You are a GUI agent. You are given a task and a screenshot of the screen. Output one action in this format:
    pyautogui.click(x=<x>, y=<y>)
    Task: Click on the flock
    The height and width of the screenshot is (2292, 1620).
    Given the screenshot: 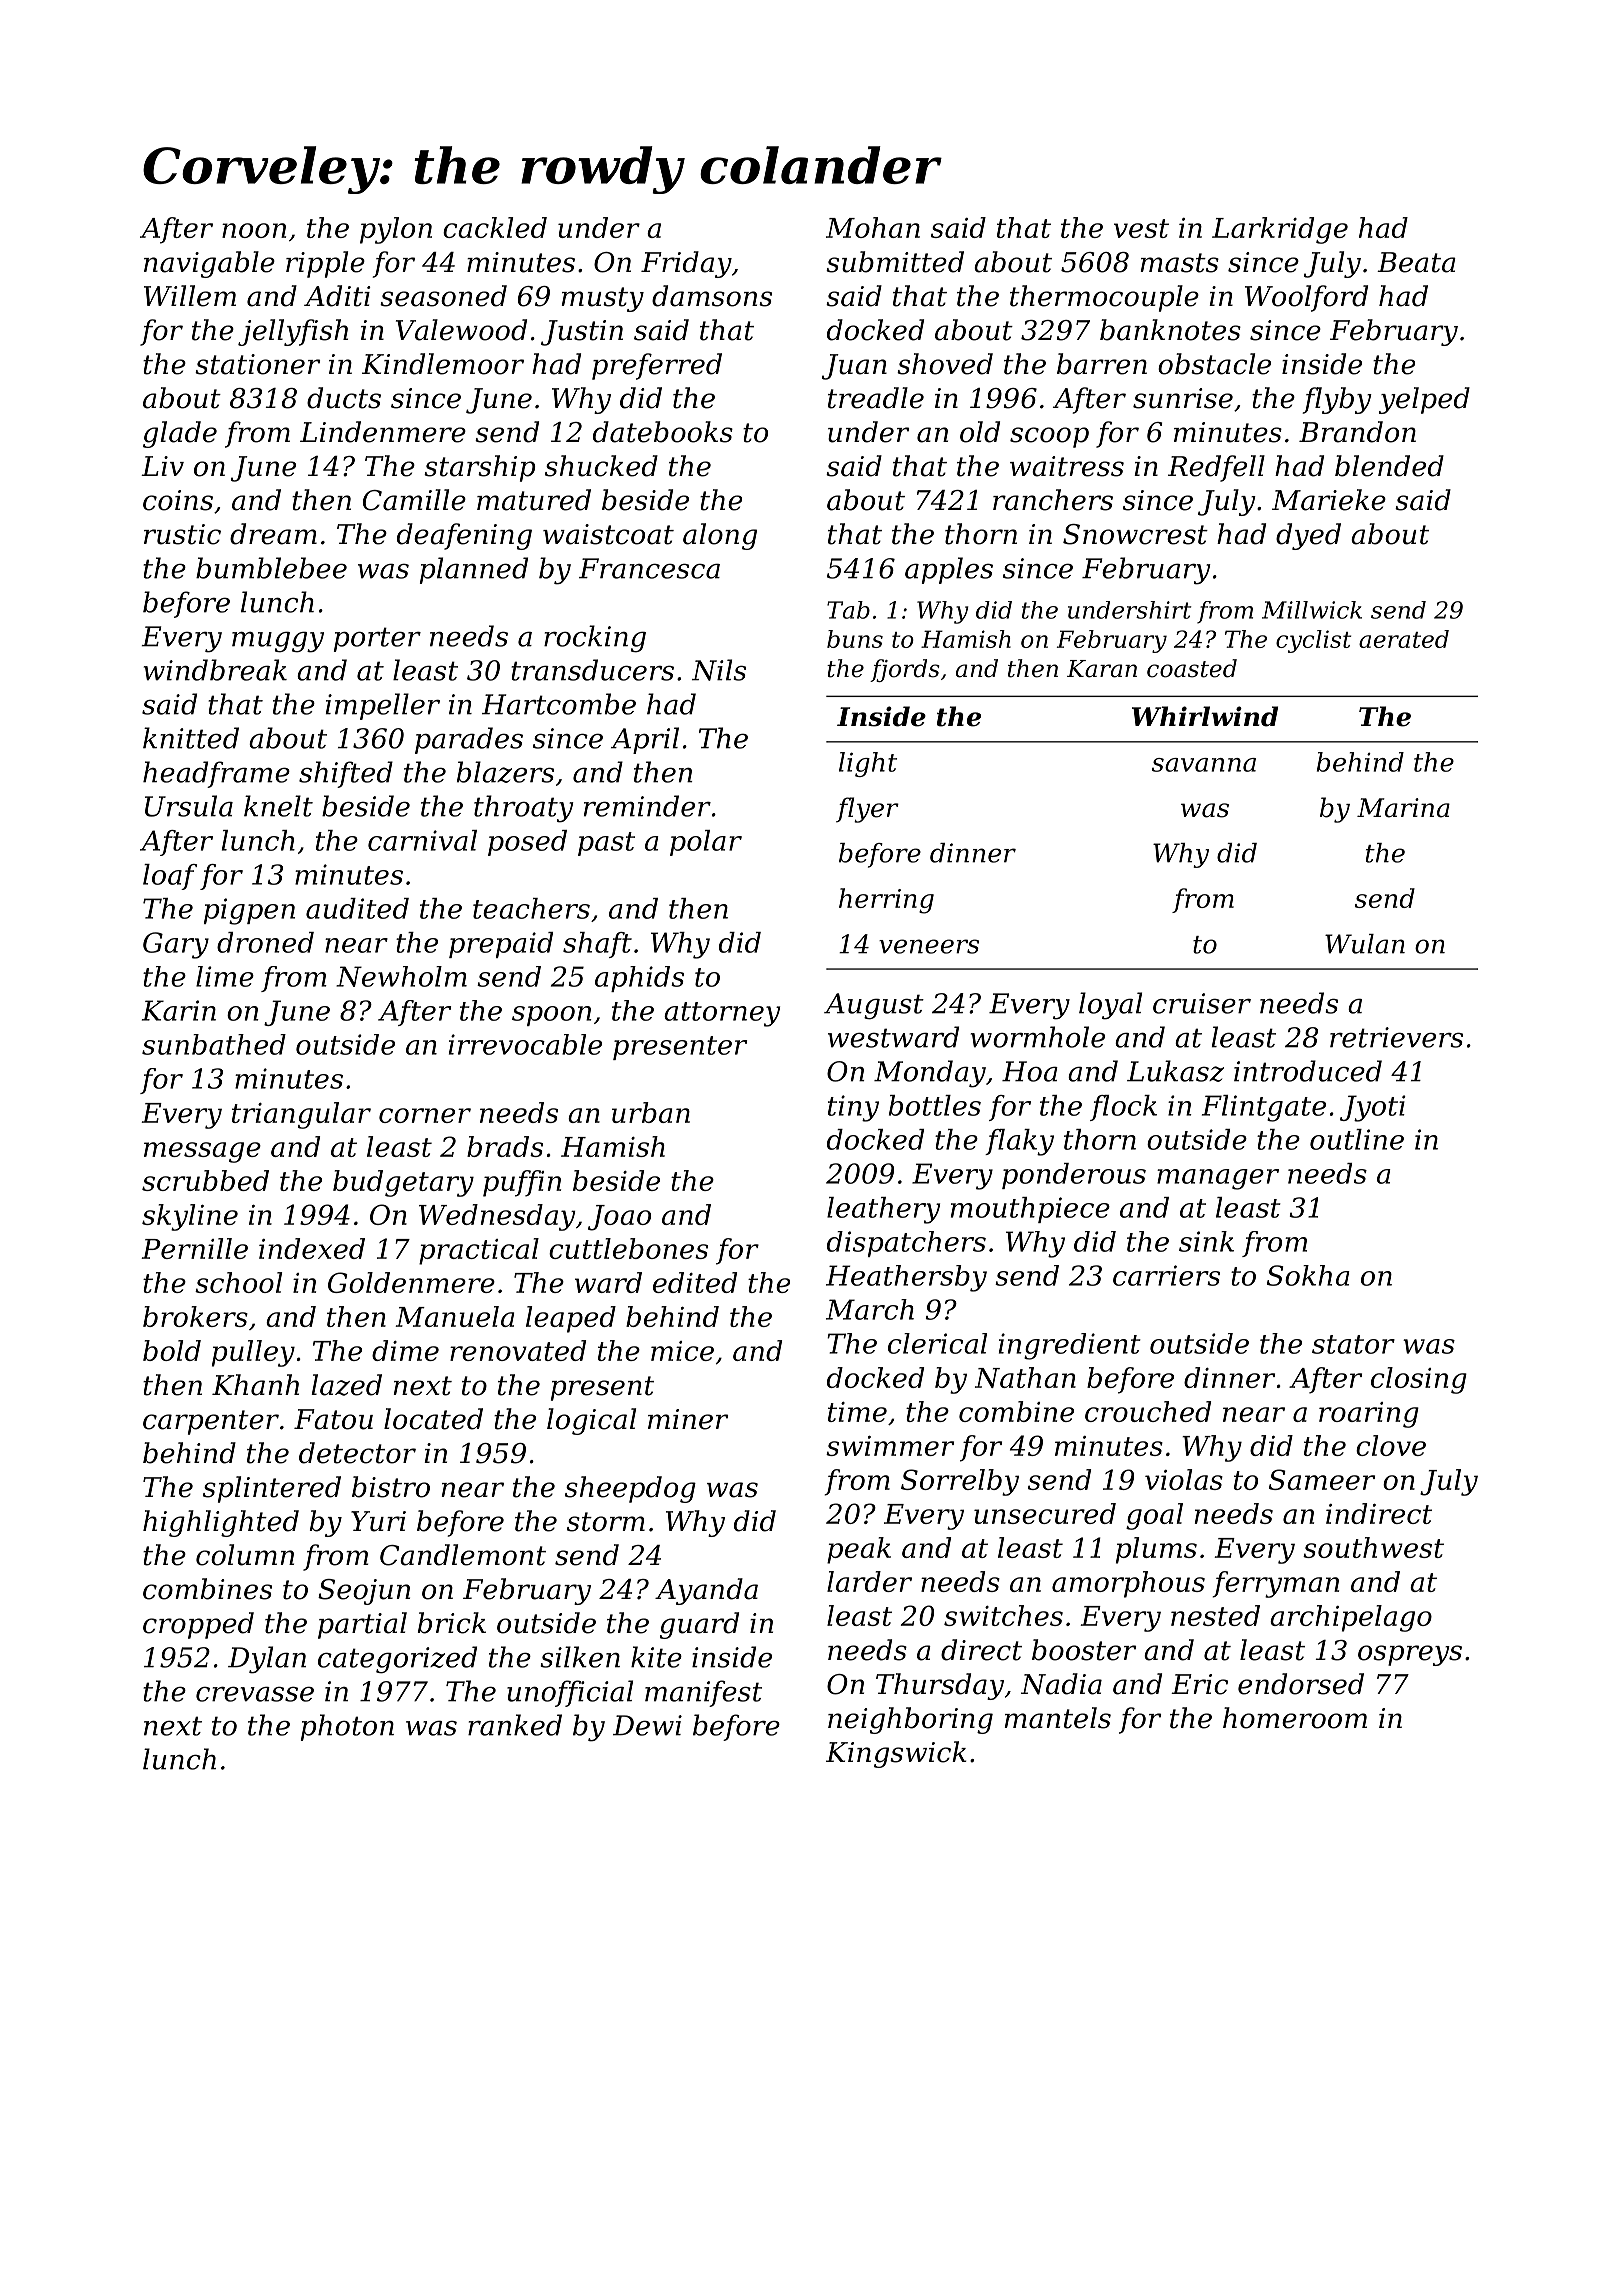 What is the action you would take?
    pyautogui.click(x=1123, y=1108)
